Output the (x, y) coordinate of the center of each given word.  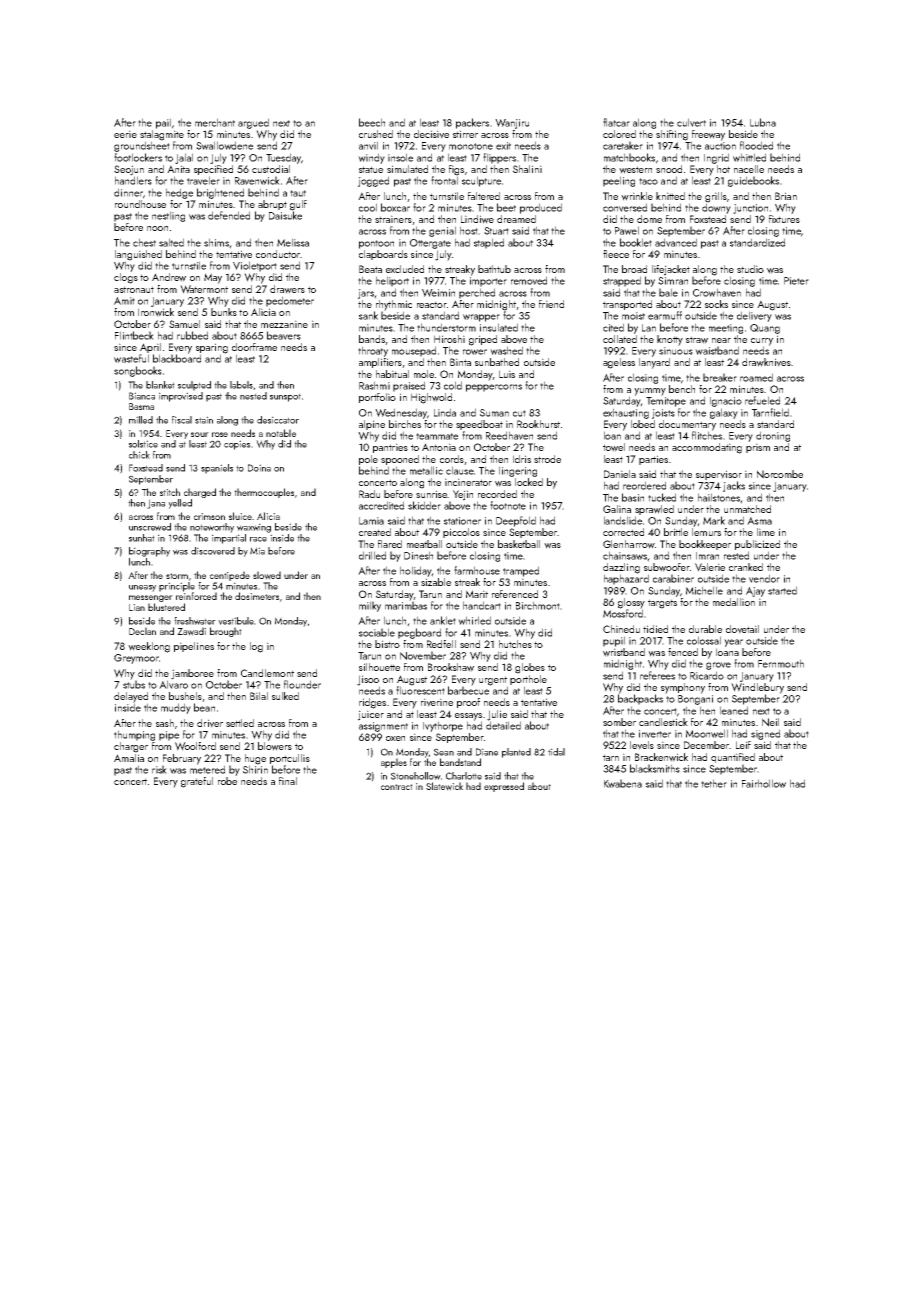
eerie (125, 134)
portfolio (377, 398)
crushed (376, 134)
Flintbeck (134, 335)
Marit (477, 594)
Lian (137, 607)
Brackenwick (661, 757)
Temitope (666, 402)
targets (662, 604)
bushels (185, 696)
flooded (756, 145)
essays (468, 717)
